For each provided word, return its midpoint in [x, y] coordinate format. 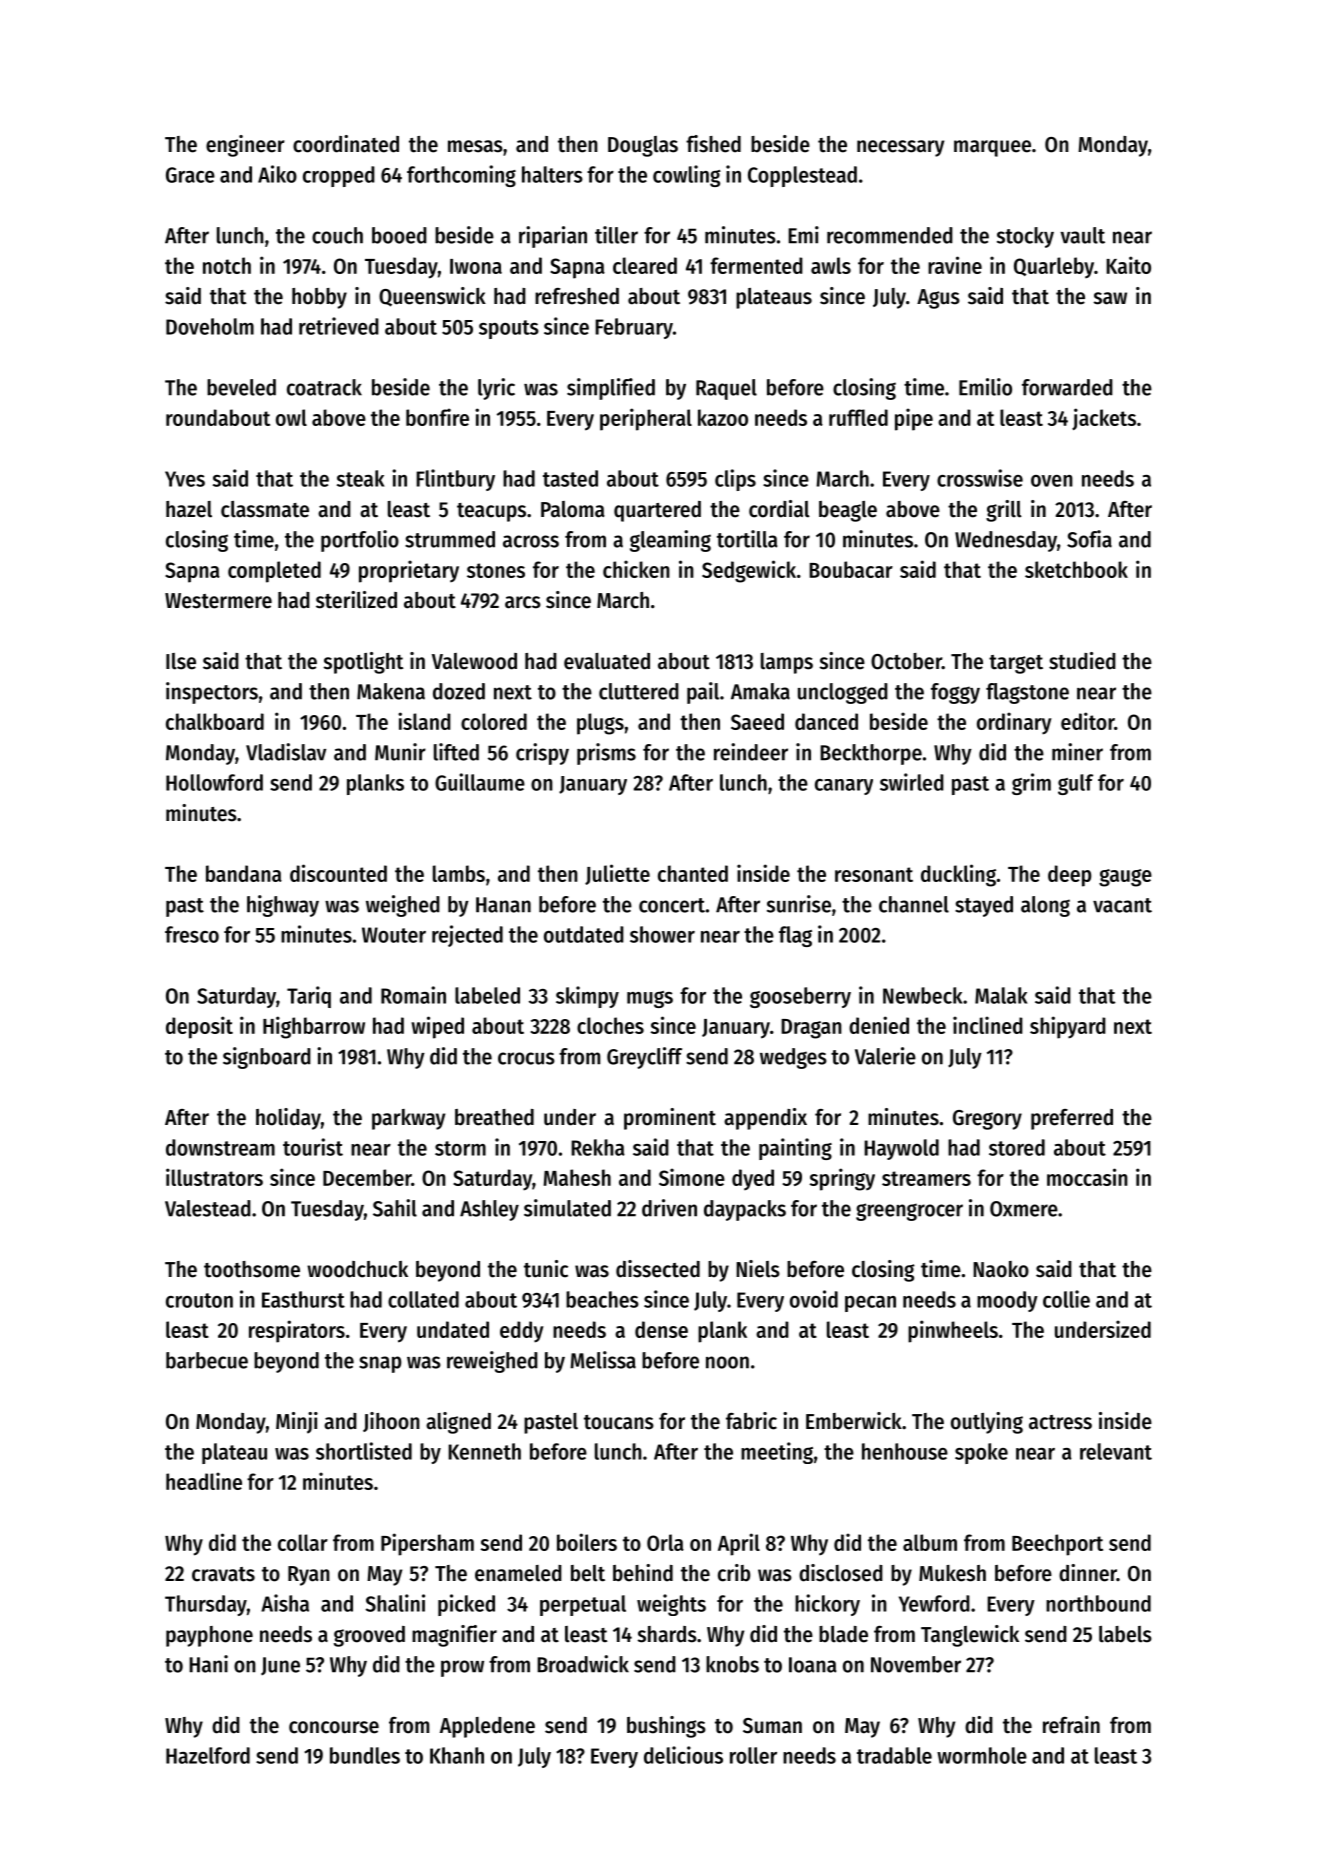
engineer [245, 146]
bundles [365, 1755]
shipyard [1068, 1027]
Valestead [208, 1208]
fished [713, 144]
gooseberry [800, 997]
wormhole [982, 1755]
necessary [900, 148]
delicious [683, 1755]
